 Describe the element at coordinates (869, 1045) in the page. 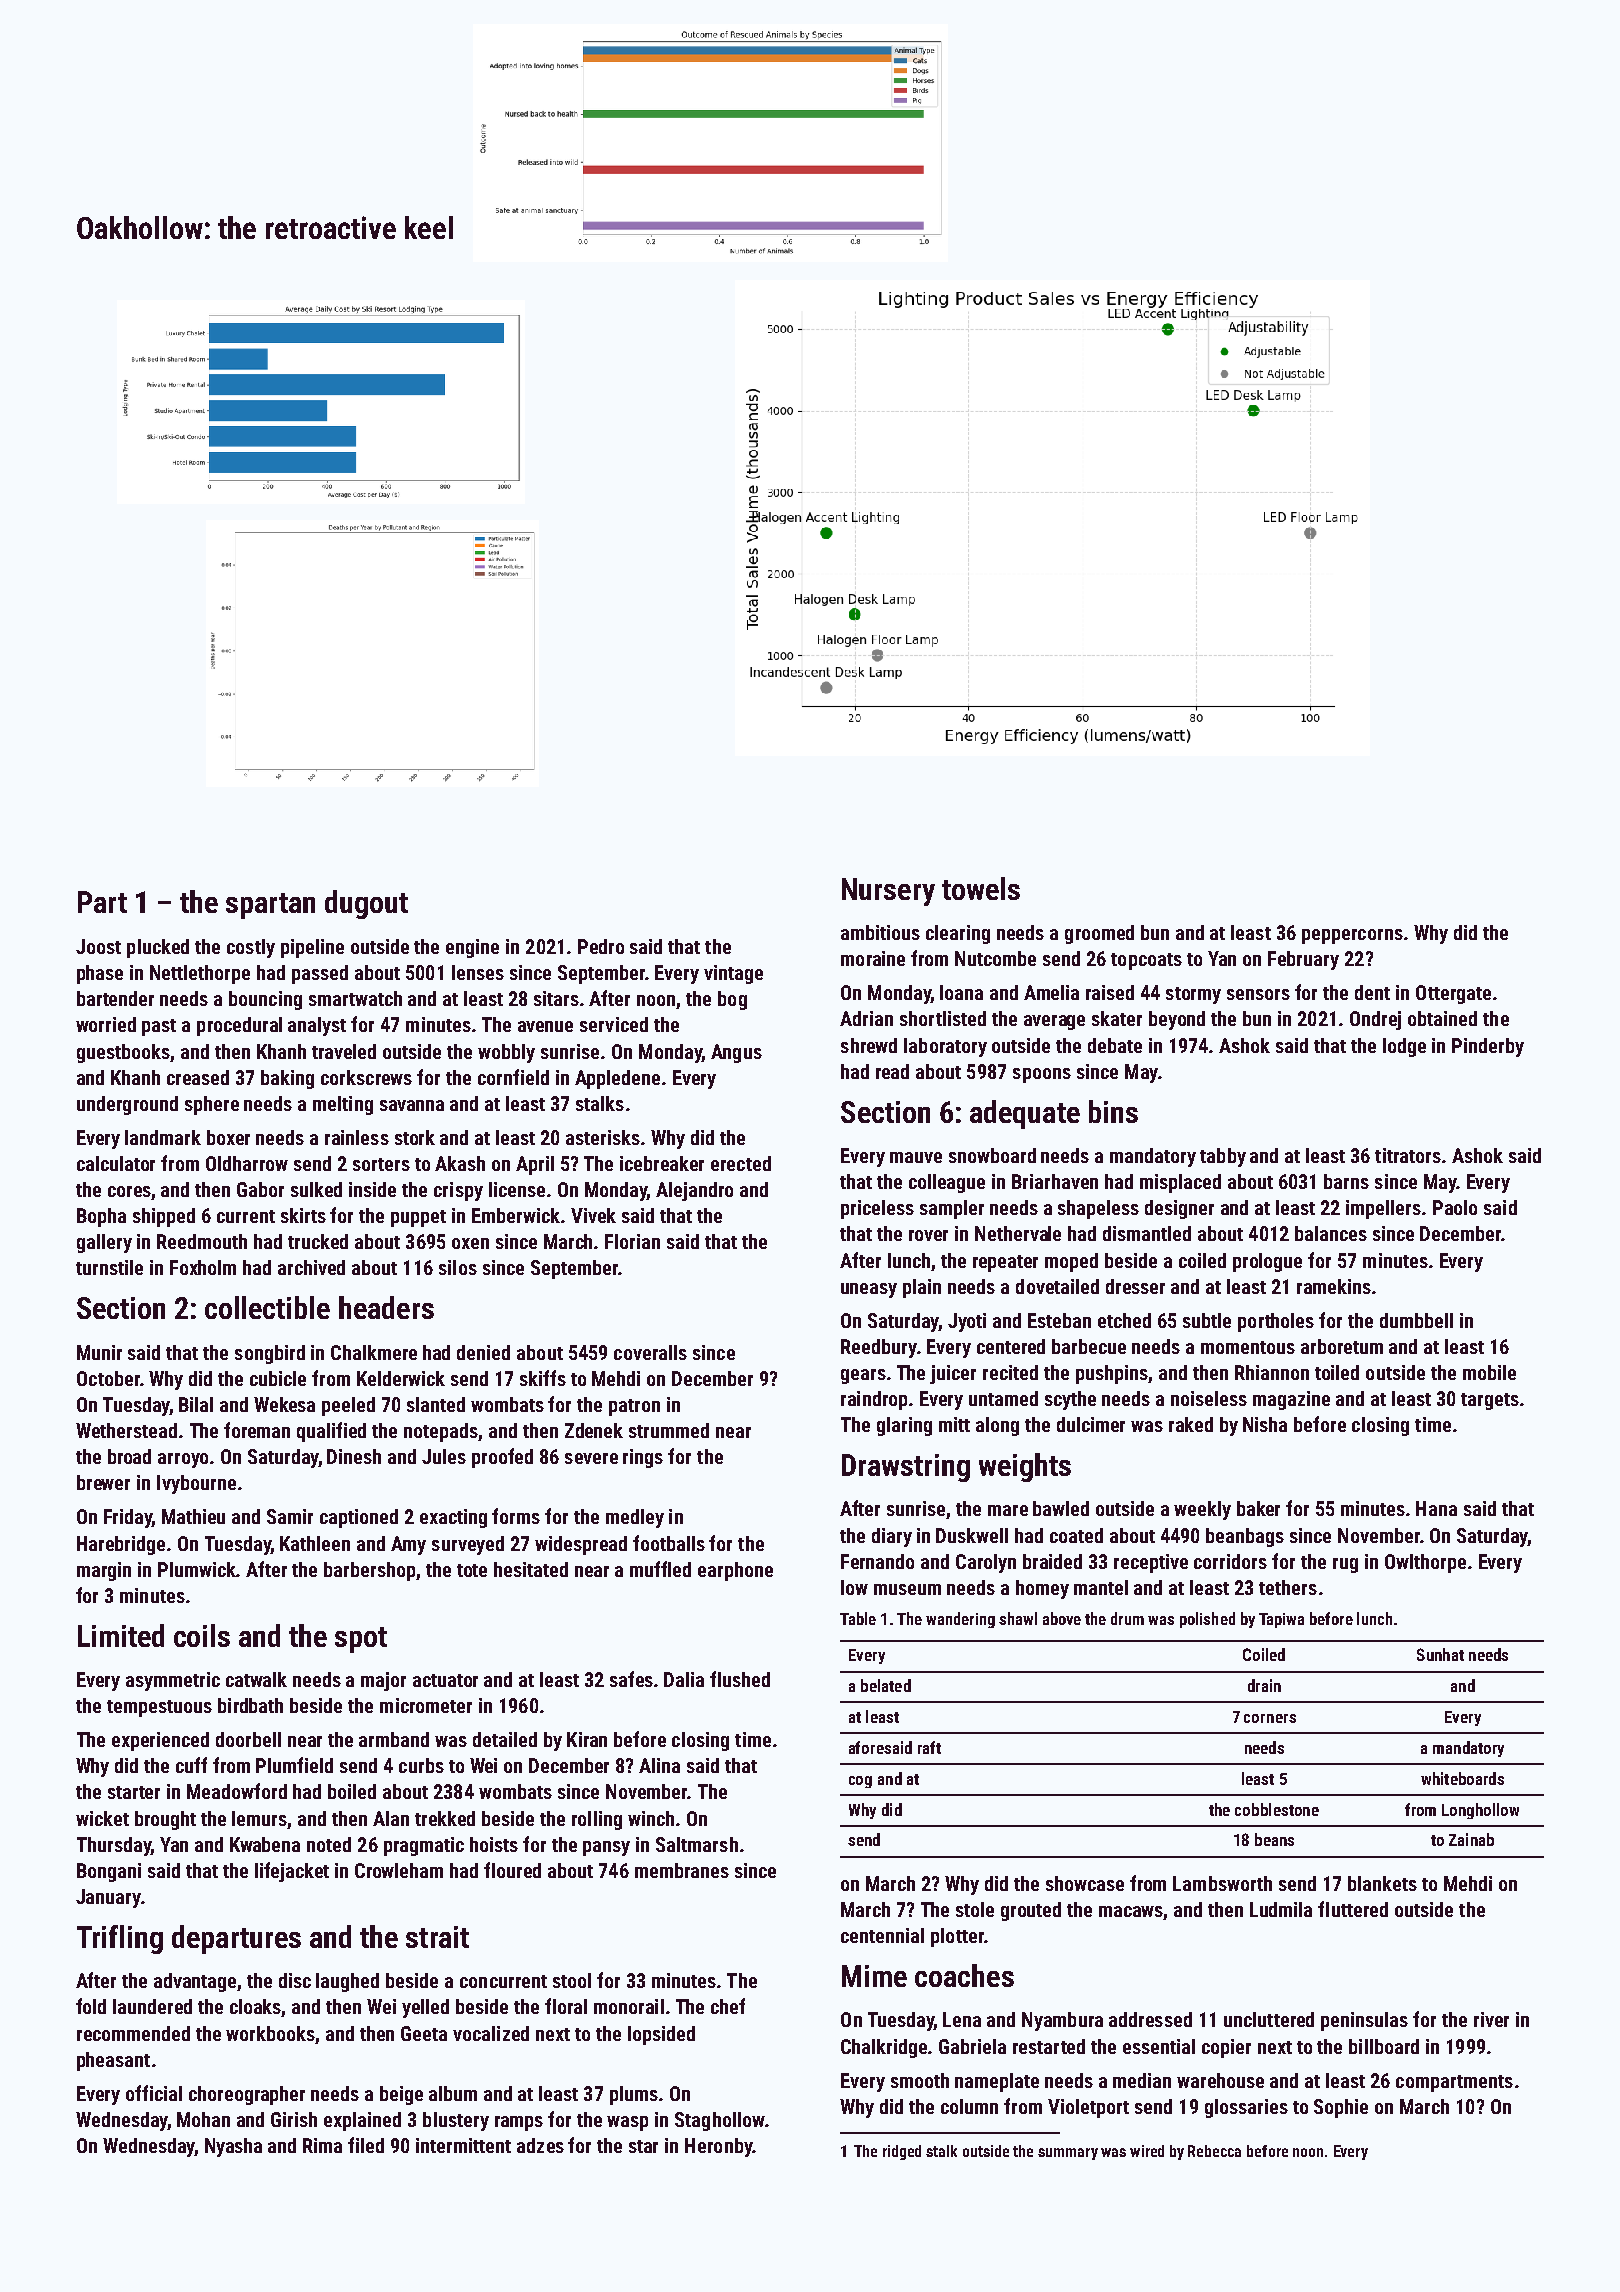

I see `shrewd` at that location.
